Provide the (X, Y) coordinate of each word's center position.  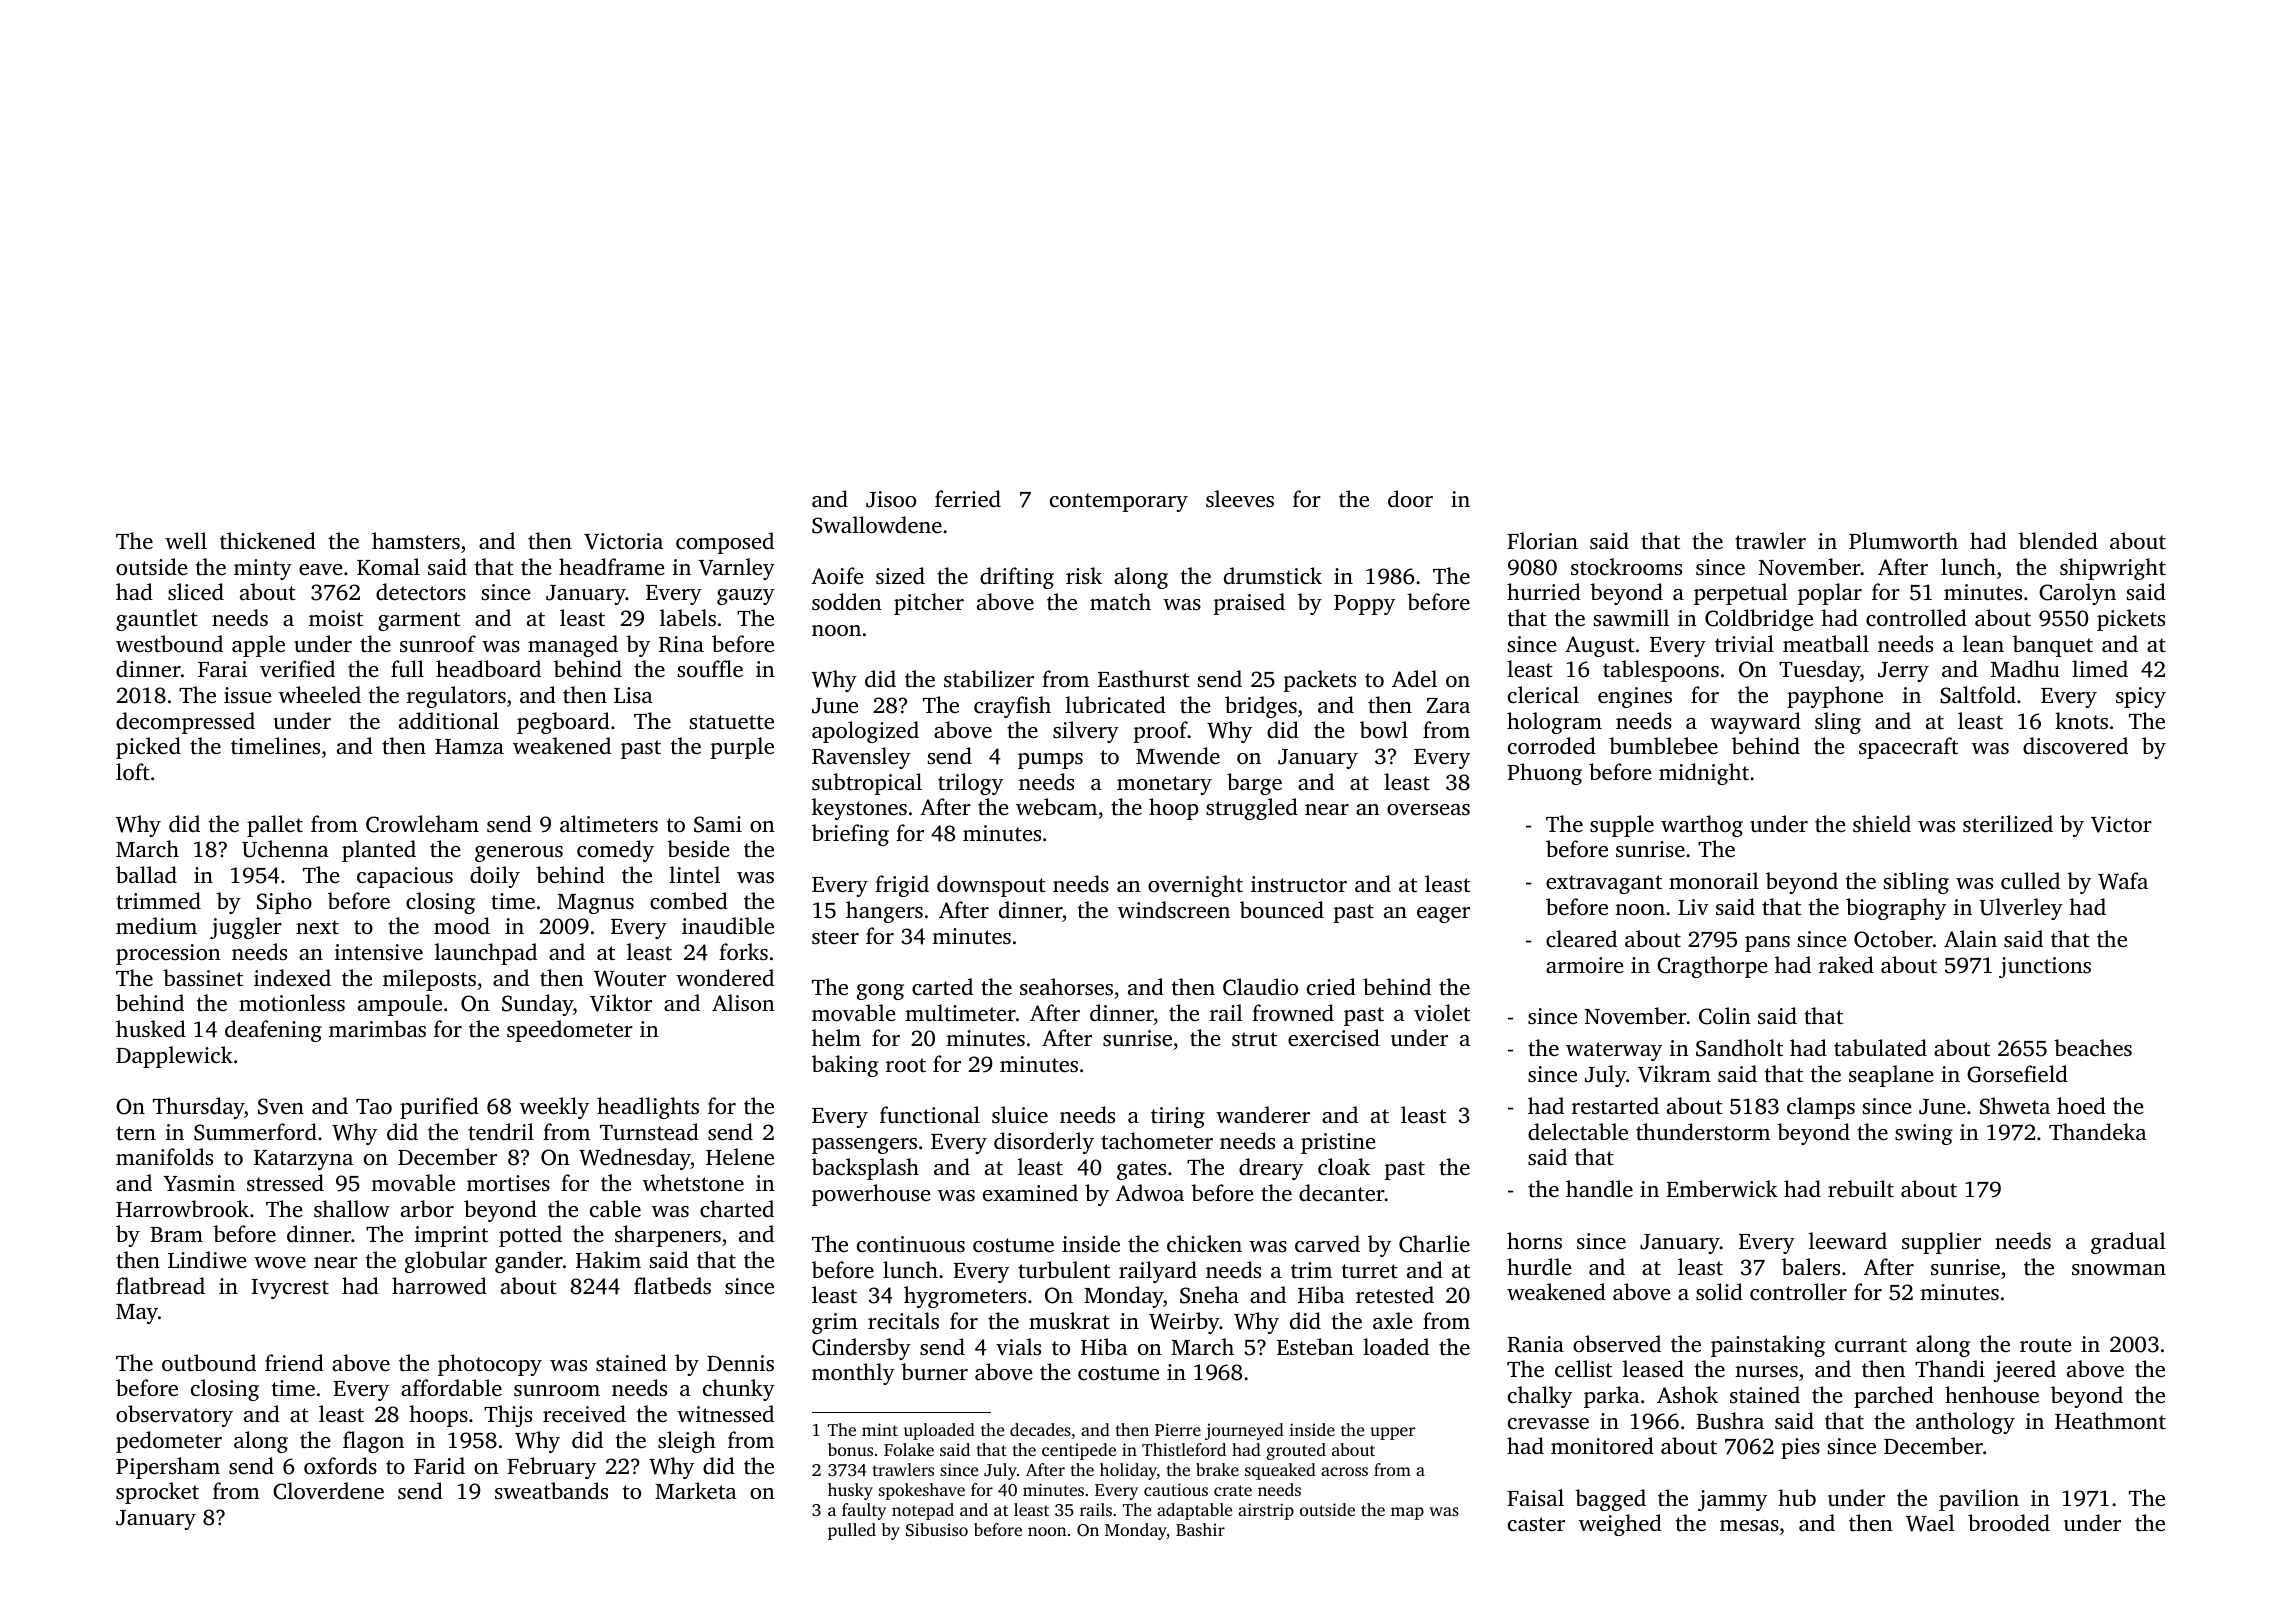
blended (2058, 541)
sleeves (1240, 499)
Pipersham (168, 1468)
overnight (1195, 886)
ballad (146, 875)
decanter (1342, 1193)
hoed (2081, 1106)
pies (1800, 1448)
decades (1040, 1429)
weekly (554, 1108)
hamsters (416, 540)
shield (1882, 824)
